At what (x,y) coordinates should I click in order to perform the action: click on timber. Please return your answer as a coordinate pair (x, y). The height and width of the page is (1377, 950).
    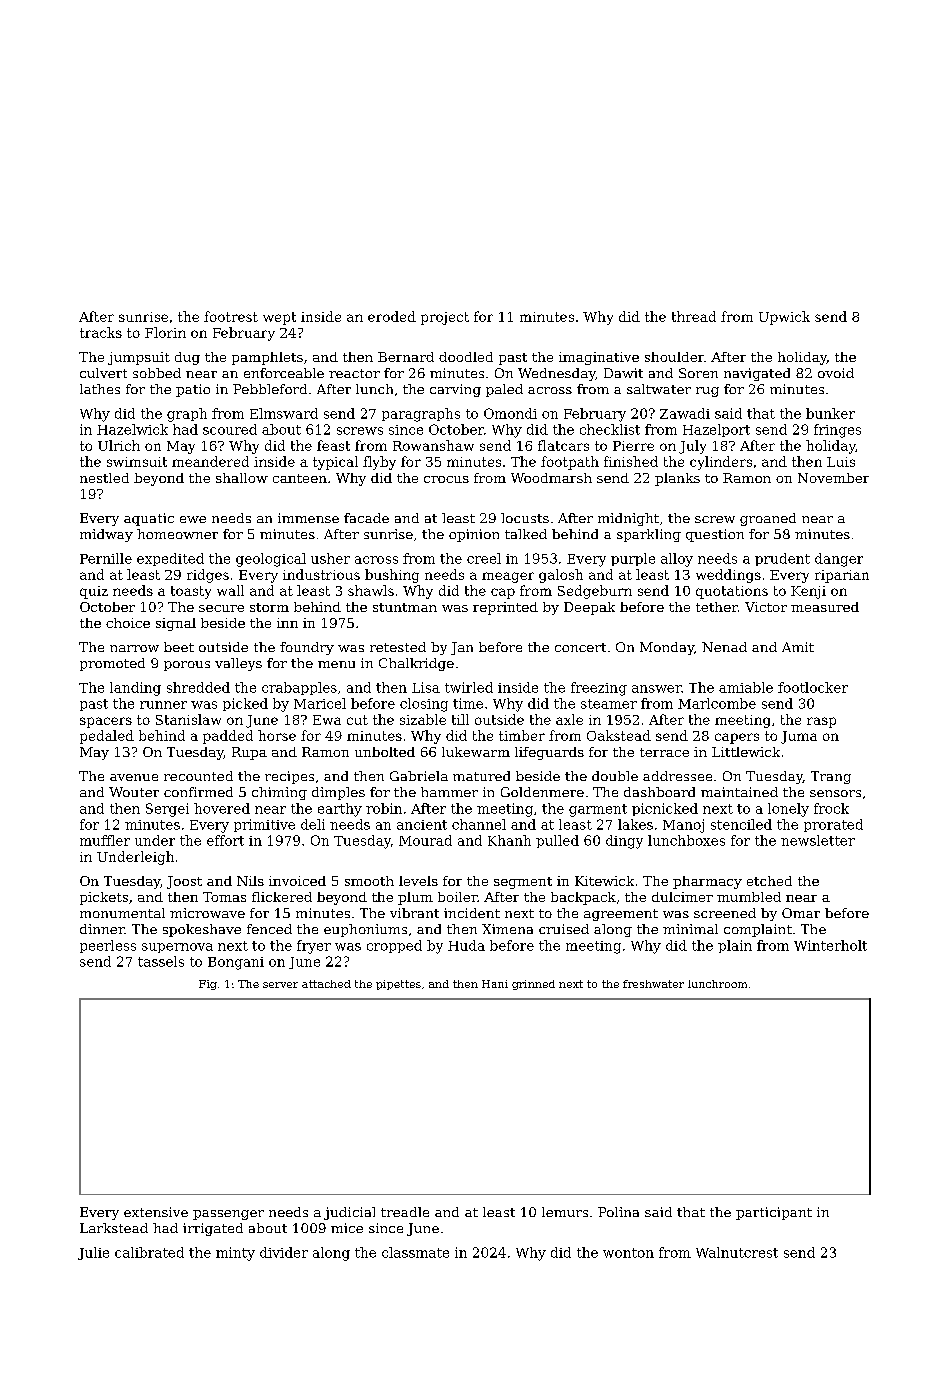
    Looking at the image, I should click on (522, 735).
